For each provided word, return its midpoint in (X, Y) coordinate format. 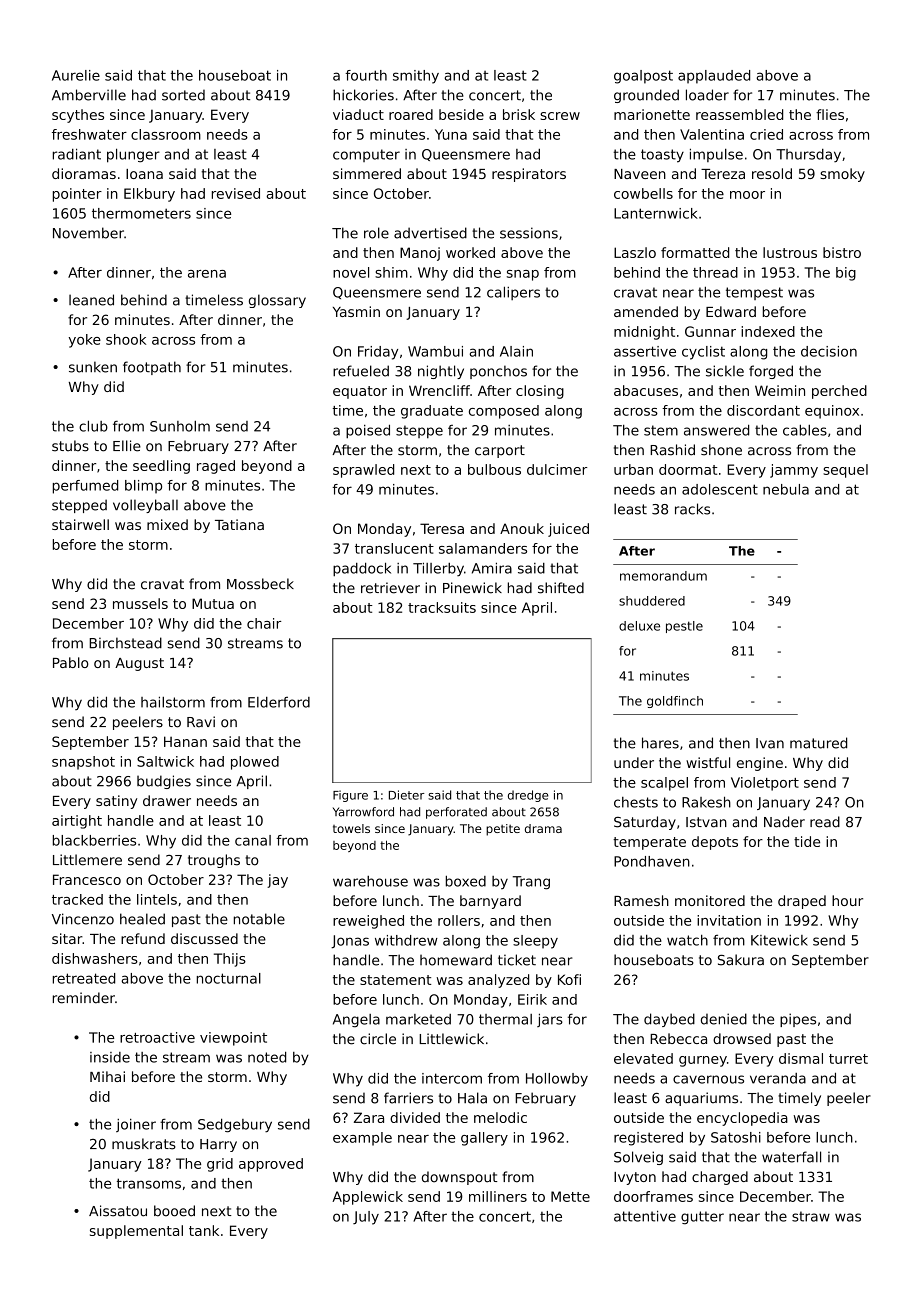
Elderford (279, 702)
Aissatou (118, 1211)
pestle (684, 627)
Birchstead (125, 643)
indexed (768, 331)
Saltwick (165, 761)
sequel (845, 471)
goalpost (643, 77)
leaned (91, 300)
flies (830, 114)
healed (142, 919)
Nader (784, 822)
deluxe (639, 626)
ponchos (498, 372)
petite (503, 830)
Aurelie (76, 75)
